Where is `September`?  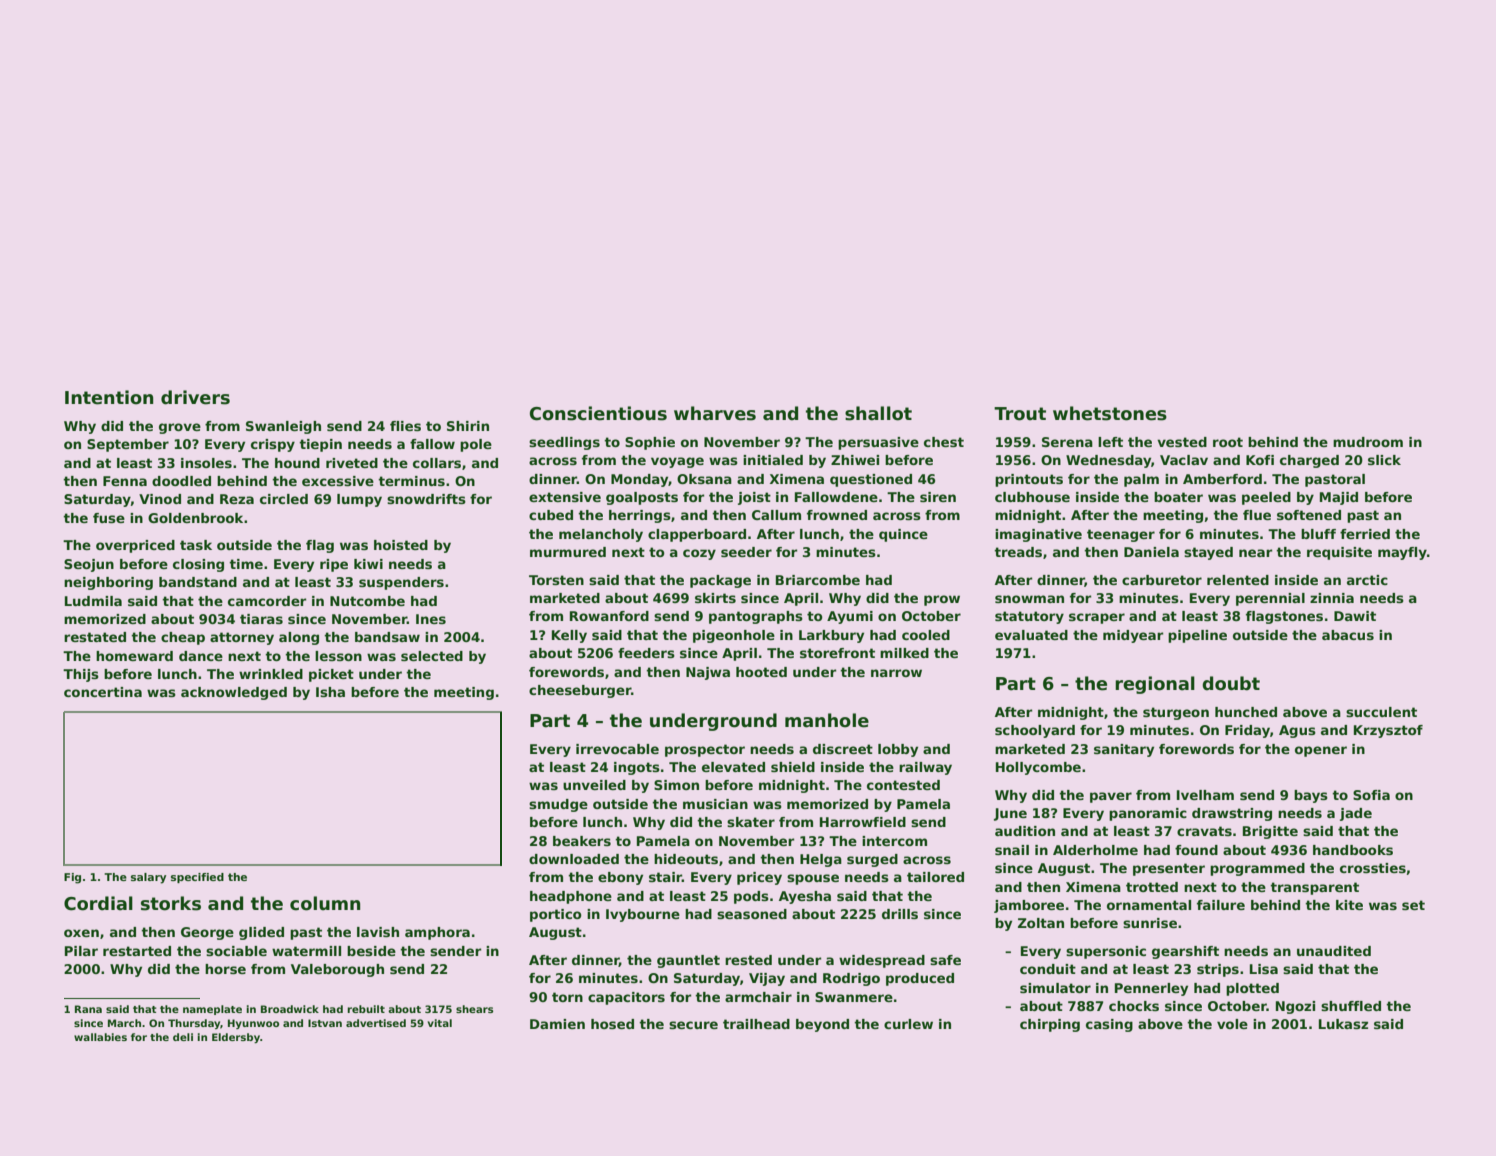 September is located at coordinates (128, 445).
